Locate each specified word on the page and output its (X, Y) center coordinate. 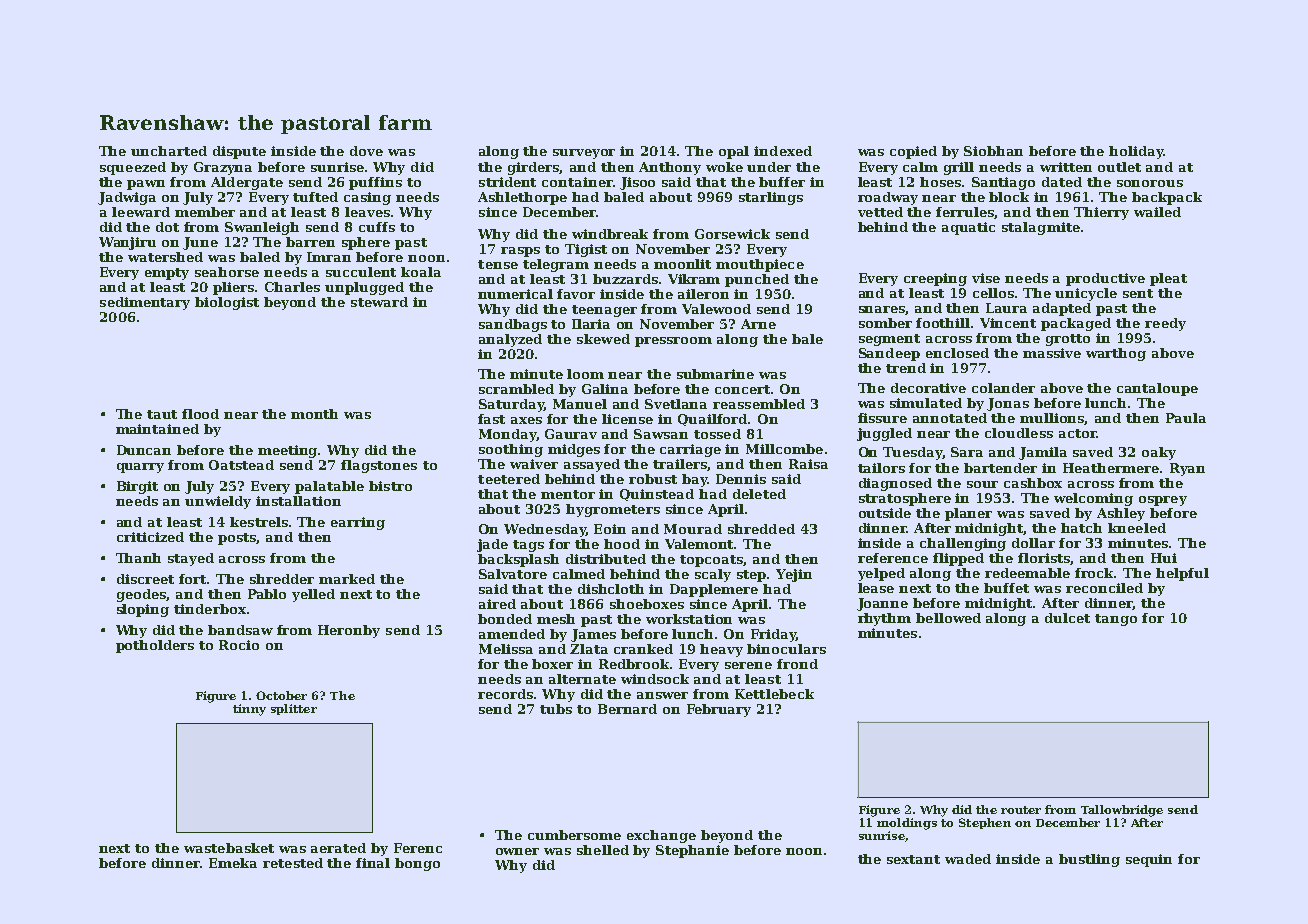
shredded (761, 529)
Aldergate (247, 183)
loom (585, 374)
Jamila (1043, 453)
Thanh (138, 558)
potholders (155, 646)
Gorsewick (732, 234)
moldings (907, 824)
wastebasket (229, 848)
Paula (1186, 418)
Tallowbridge (1122, 811)
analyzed (510, 340)
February (719, 710)
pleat (1168, 279)
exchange (661, 836)
